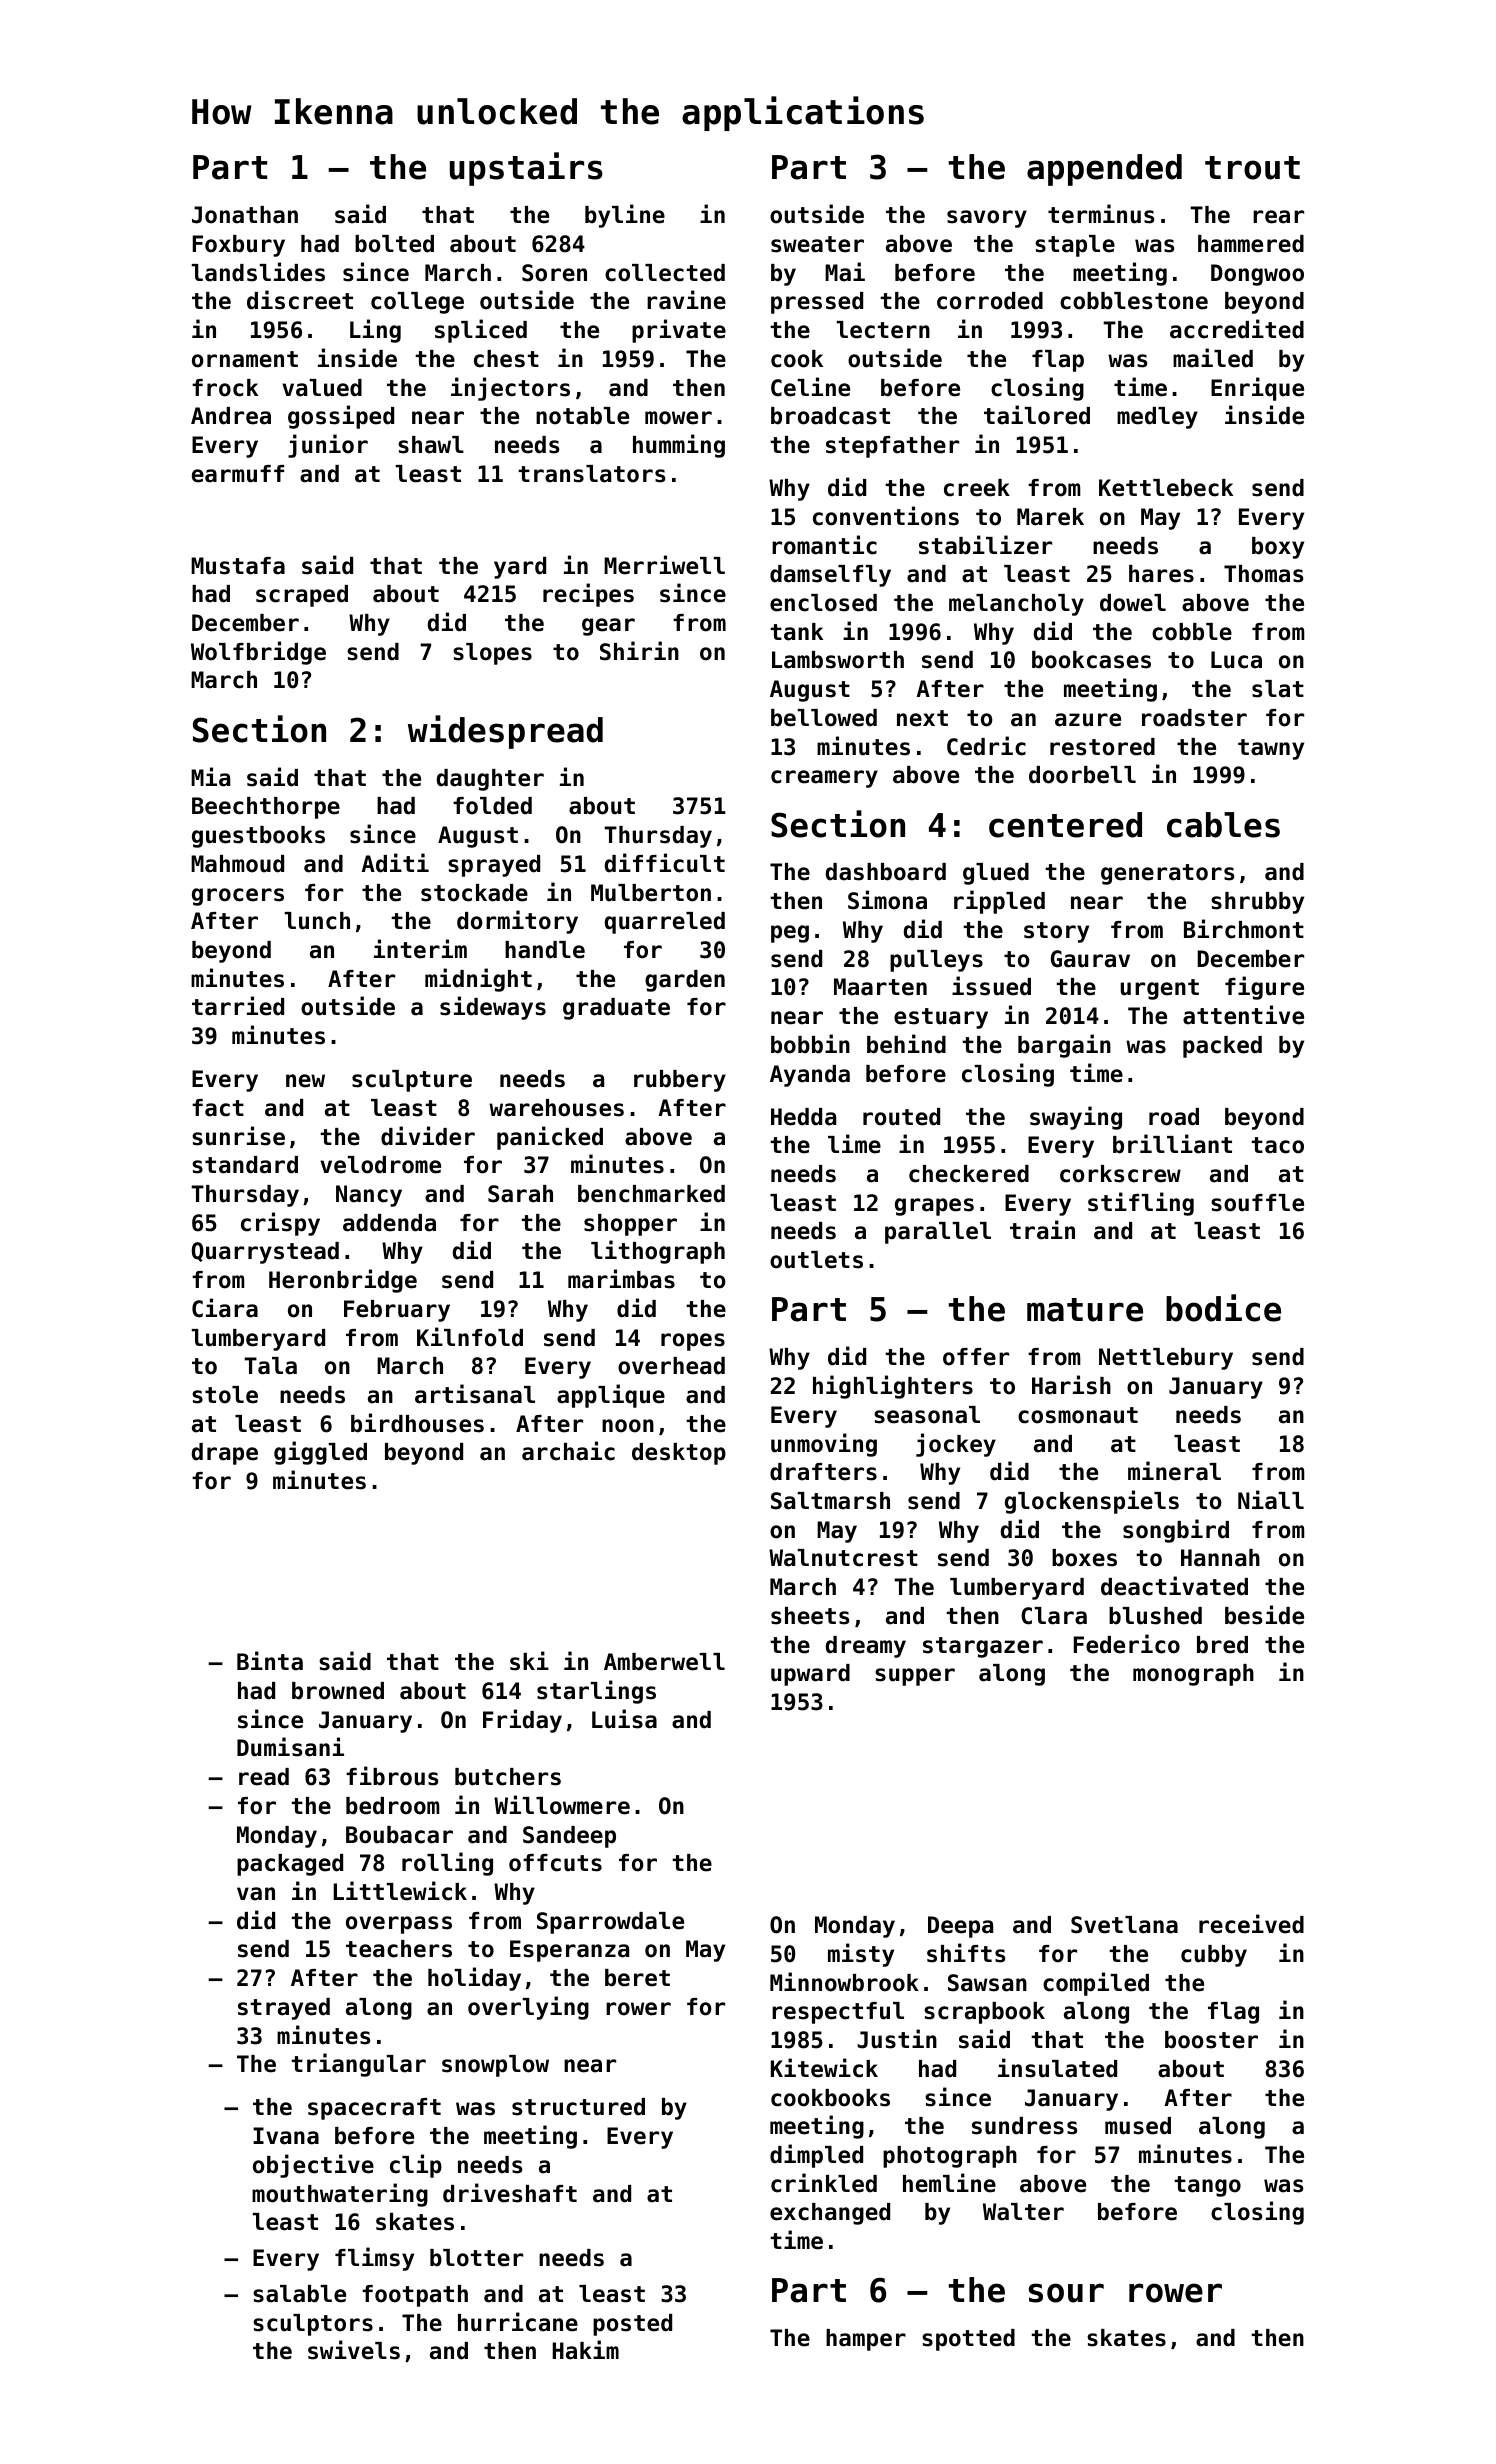 The width and height of the screenshot is (1496, 2464). Describe the element at coordinates (258, 272) in the screenshot. I see `landslides` at that location.
